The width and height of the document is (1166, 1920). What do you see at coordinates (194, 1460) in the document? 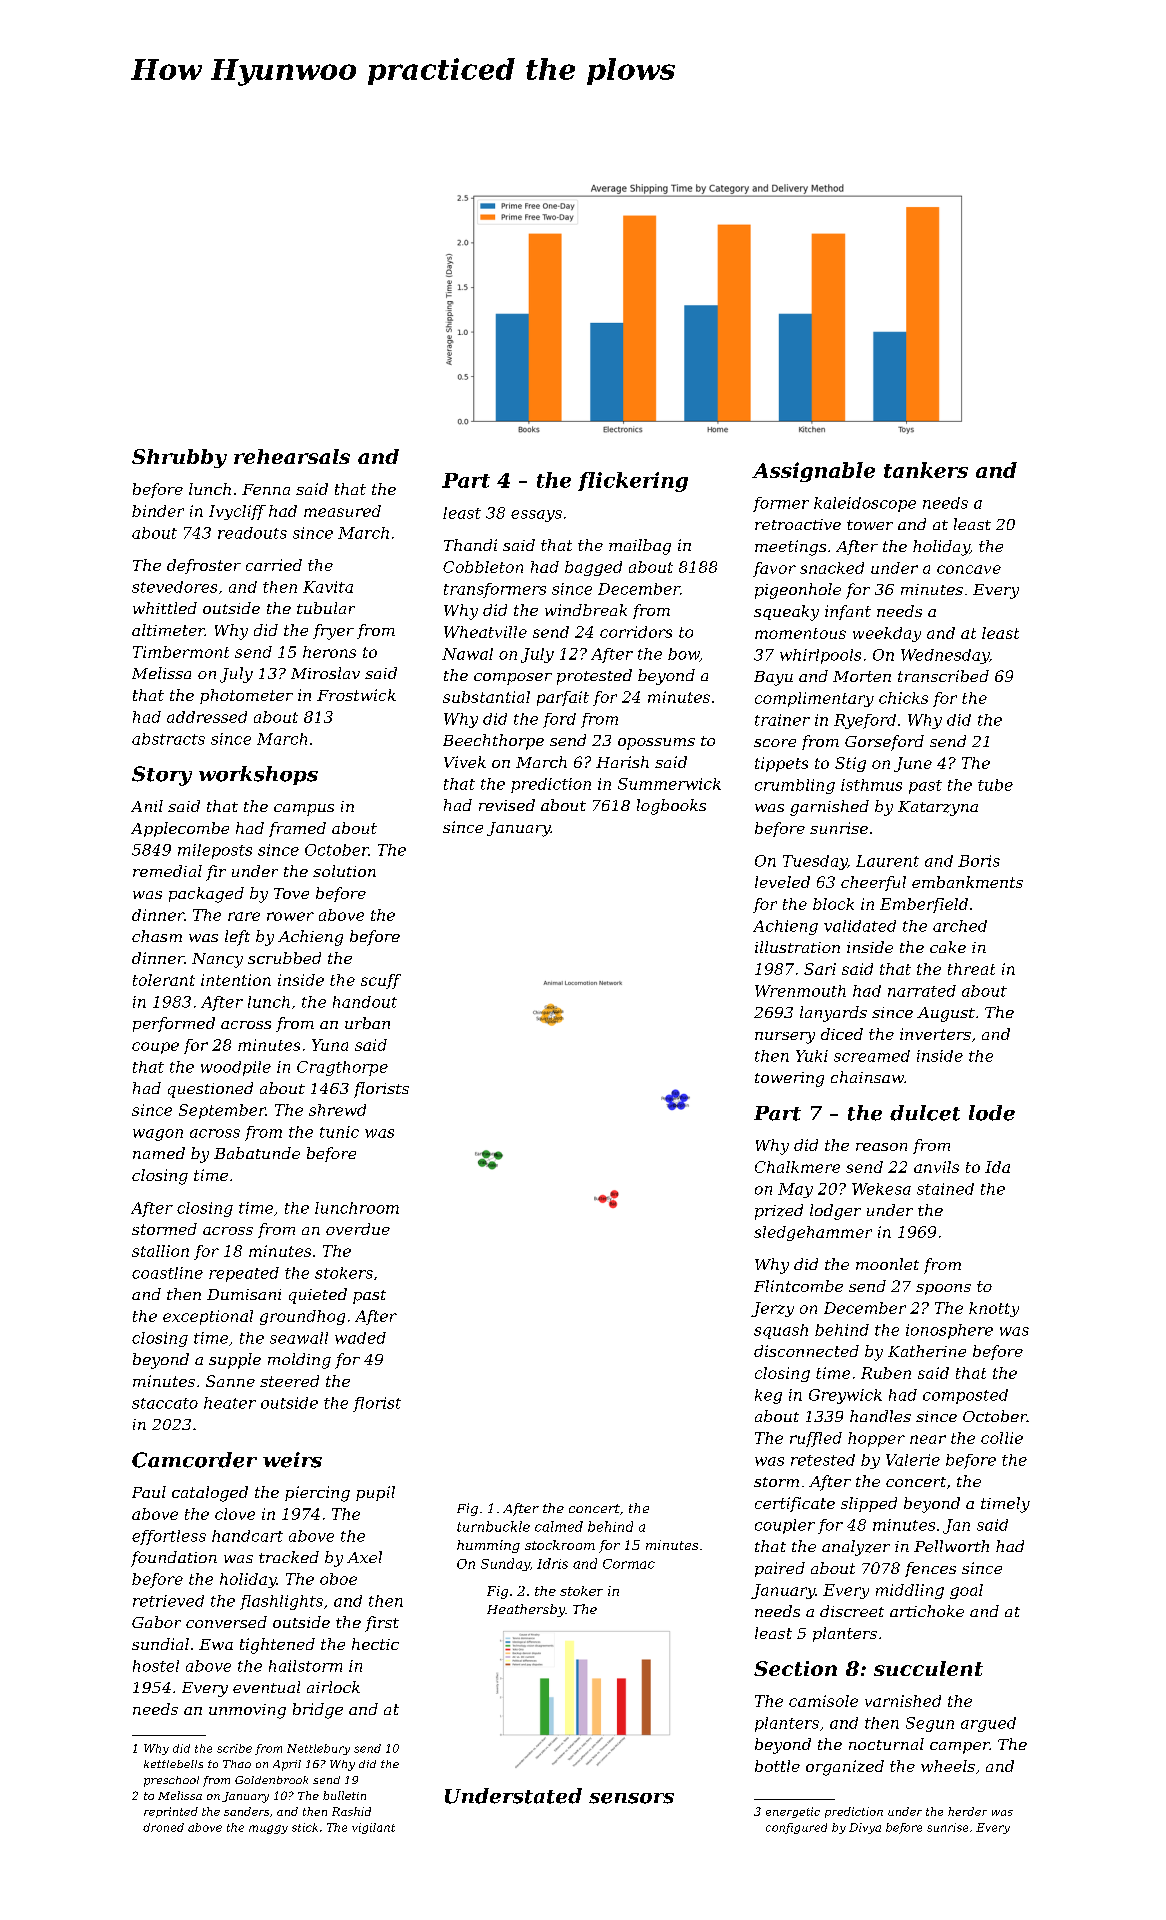
I see `Camcorder` at bounding box center [194, 1460].
